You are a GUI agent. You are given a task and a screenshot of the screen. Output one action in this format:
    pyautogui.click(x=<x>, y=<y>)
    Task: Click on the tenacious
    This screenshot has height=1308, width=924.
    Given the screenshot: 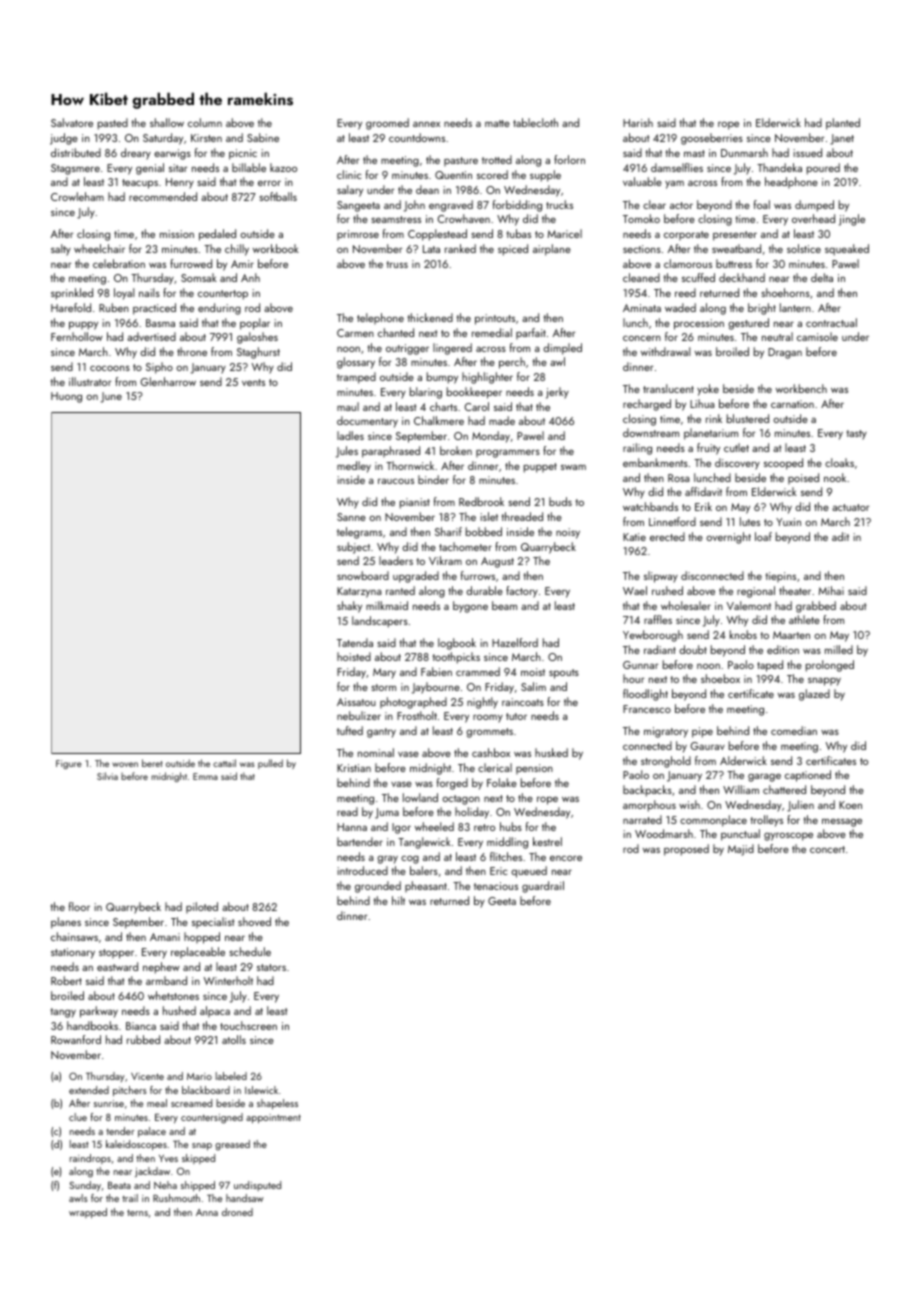 What is the action you would take?
    pyautogui.click(x=496, y=886)
